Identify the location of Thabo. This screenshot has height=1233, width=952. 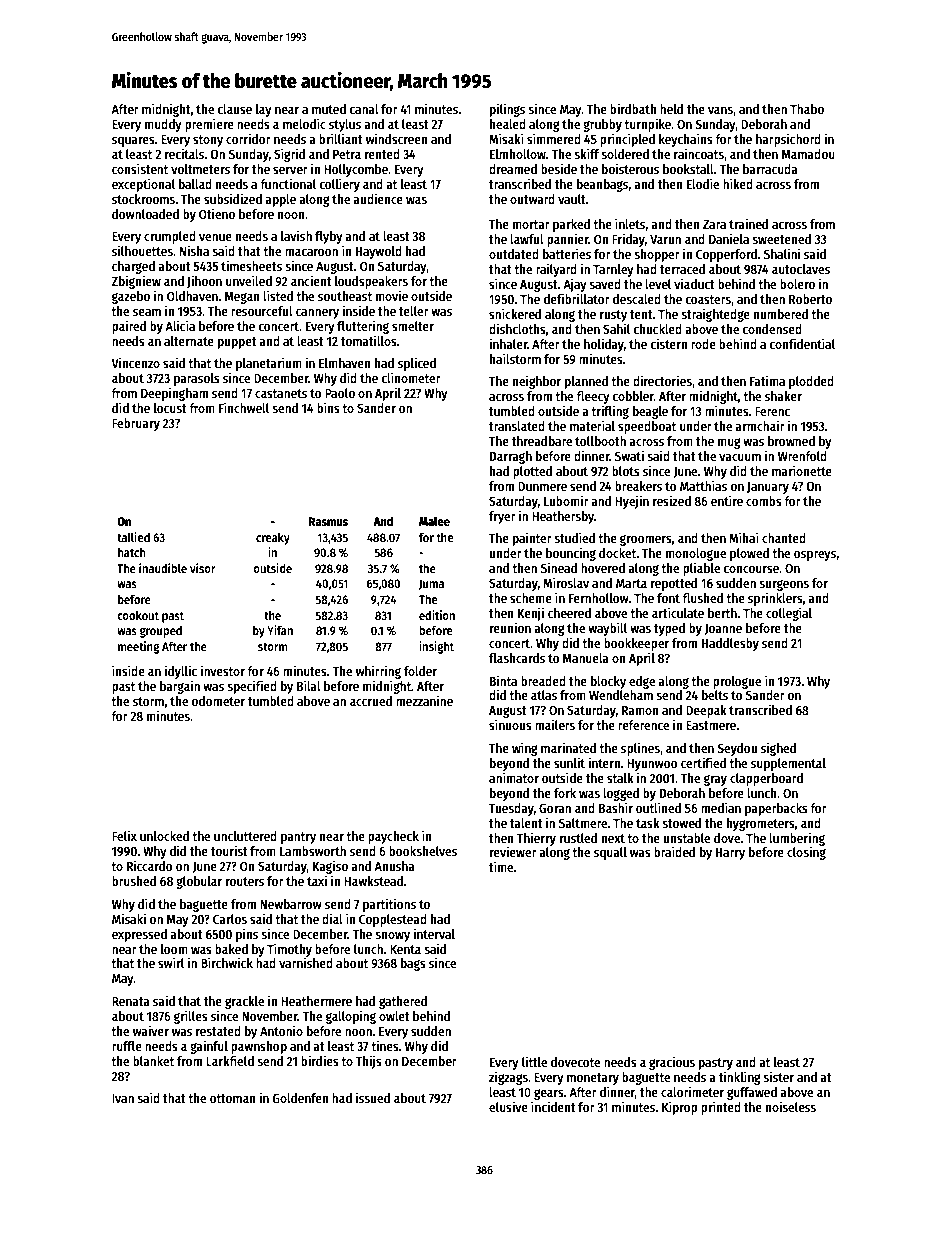
(807, 109).
